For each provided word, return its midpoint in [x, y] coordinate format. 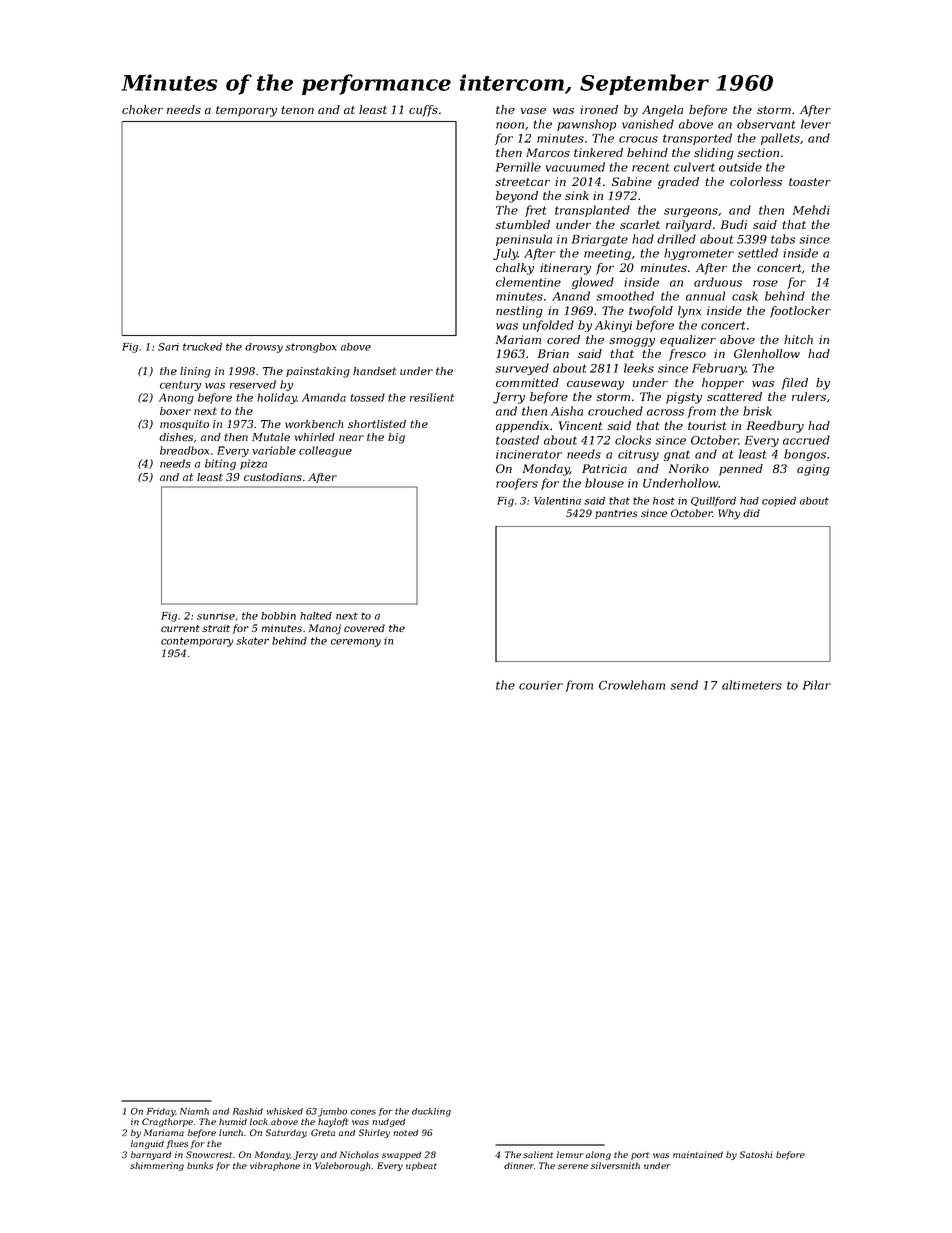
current [180, 628]
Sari [168, 347]
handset [374, 371]
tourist [707, 425]
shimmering [157, 1166]
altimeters [752, 685]
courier [541, 685]
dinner [519, 1165]
